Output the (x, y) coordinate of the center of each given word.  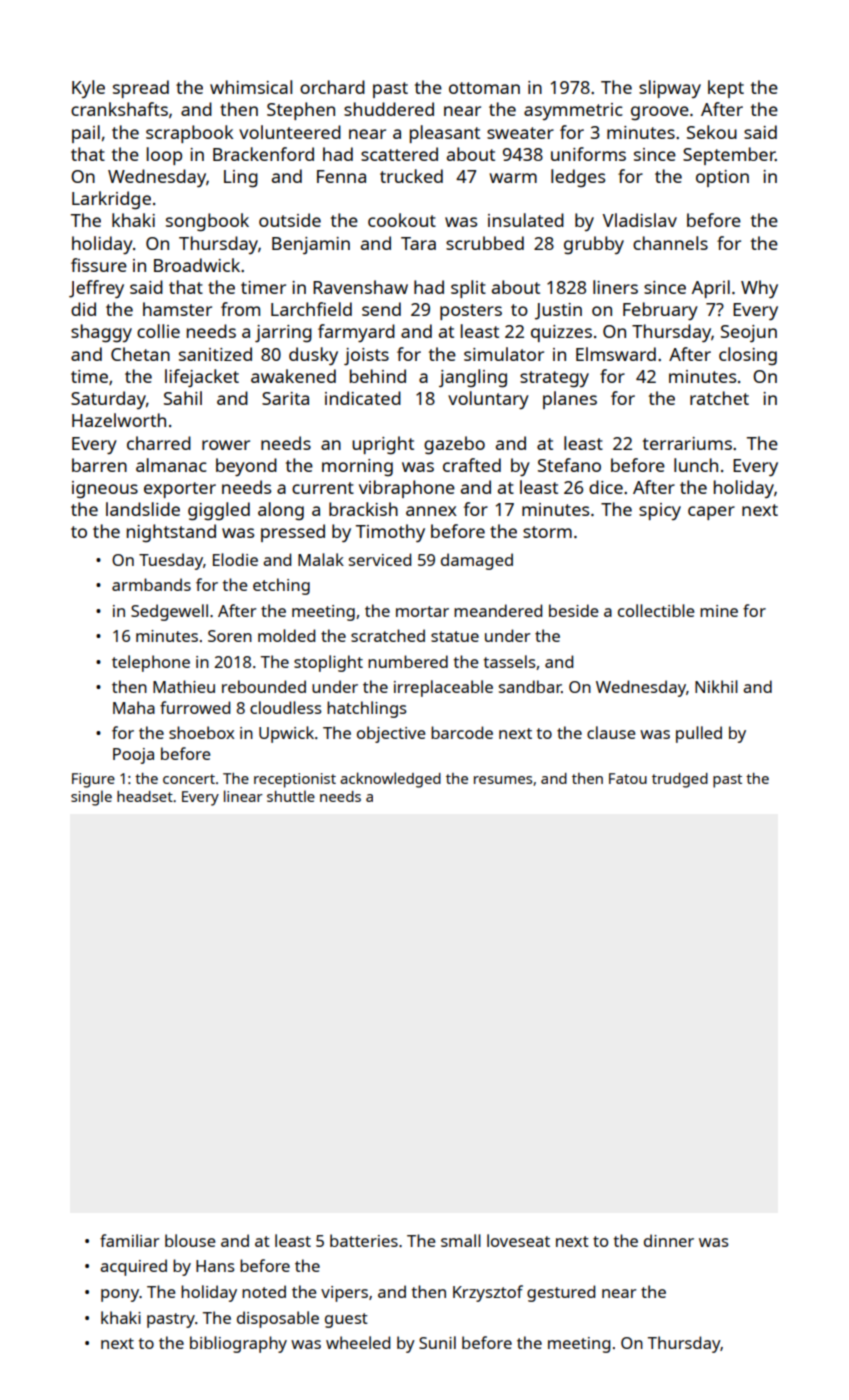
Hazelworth (119, 420)
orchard (332, 87)
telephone (151, 663)
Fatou (628, 778)
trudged (680, 780)
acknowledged (390, 780)
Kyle (88, 89)
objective (391, 734)
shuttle (291, 796)
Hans (215, 1266)
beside (573, 610)
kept (726, 89)
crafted (472, 465)
